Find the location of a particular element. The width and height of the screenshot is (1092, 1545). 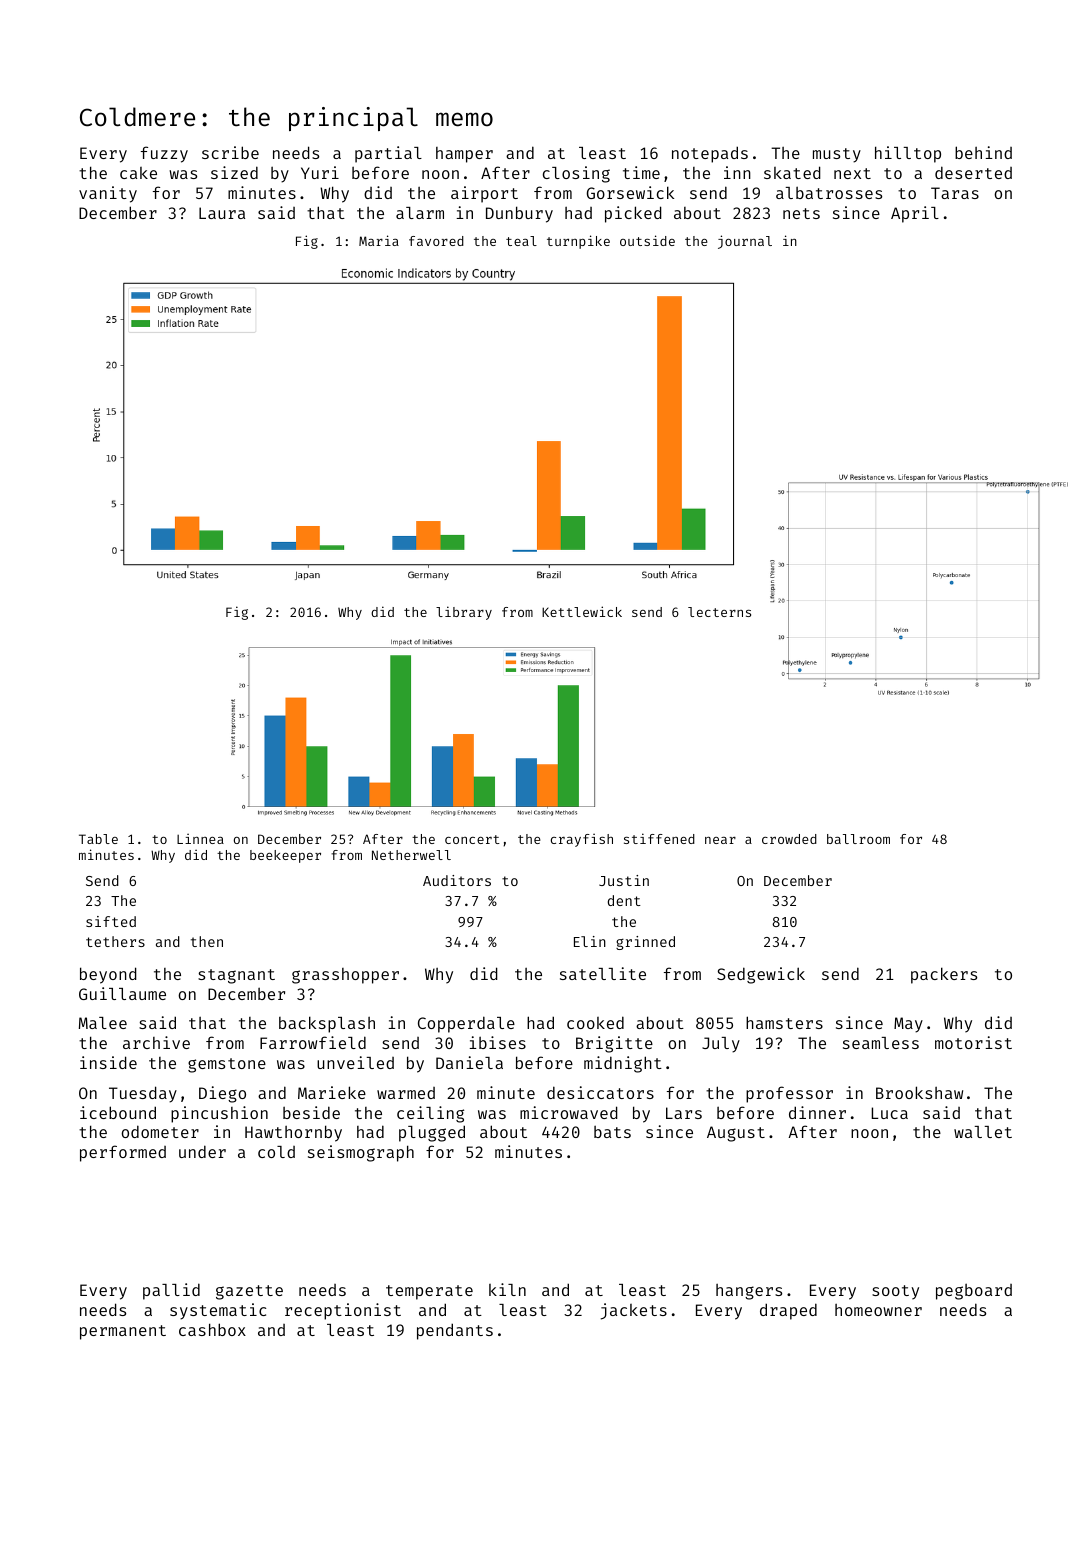

Table is located at coordinates (98, 839).
